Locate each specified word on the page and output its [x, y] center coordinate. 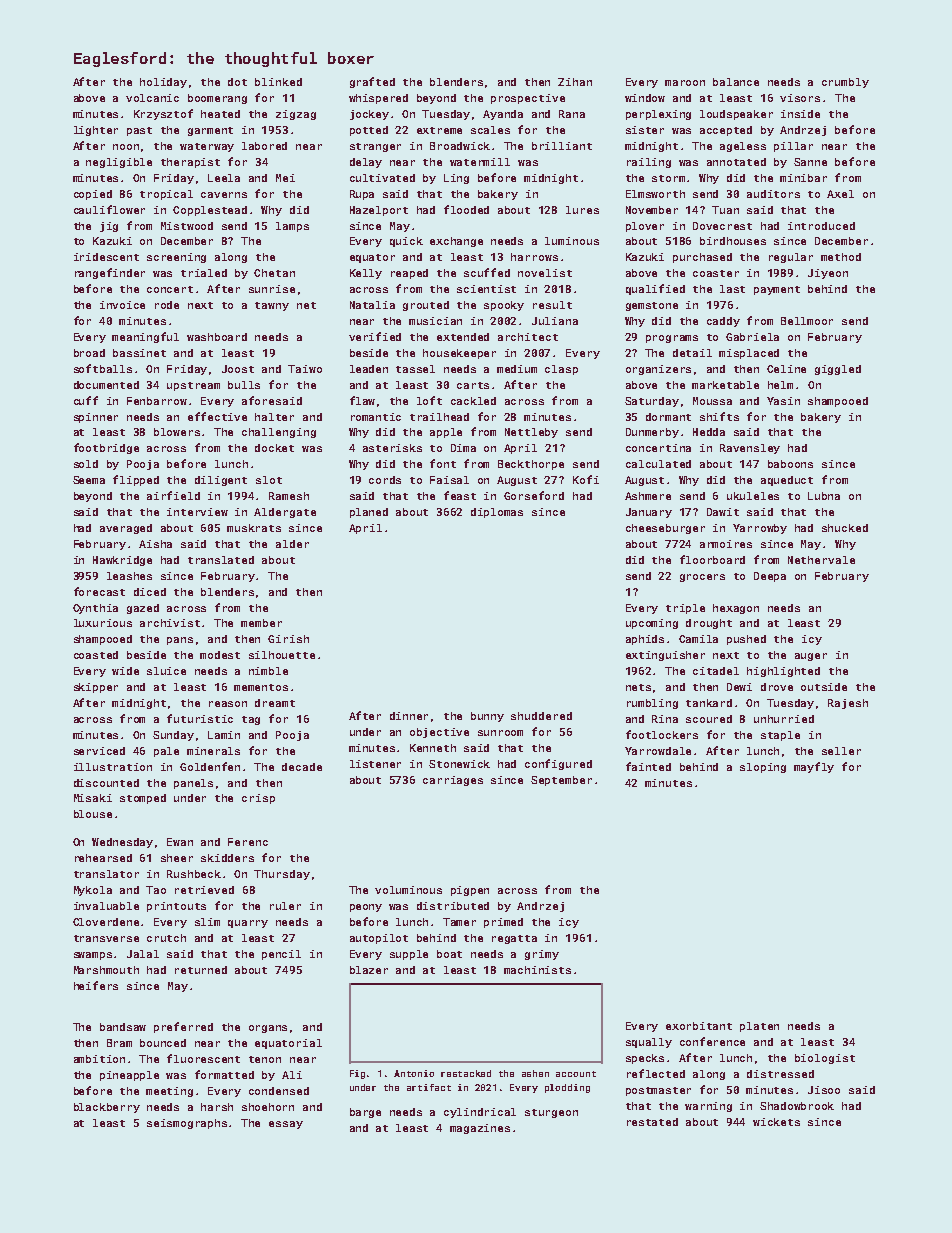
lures [582, 210]
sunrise [272, 289]
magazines [480, 1129]
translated [221, 560]
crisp [258, 799]
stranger [375, 147]
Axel [840, 194]
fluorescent [203, 1058]
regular [791, 258]
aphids [645, 640]
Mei [285, 178]
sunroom [500, 733]
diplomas [497, 513]
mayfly [814, 767]
